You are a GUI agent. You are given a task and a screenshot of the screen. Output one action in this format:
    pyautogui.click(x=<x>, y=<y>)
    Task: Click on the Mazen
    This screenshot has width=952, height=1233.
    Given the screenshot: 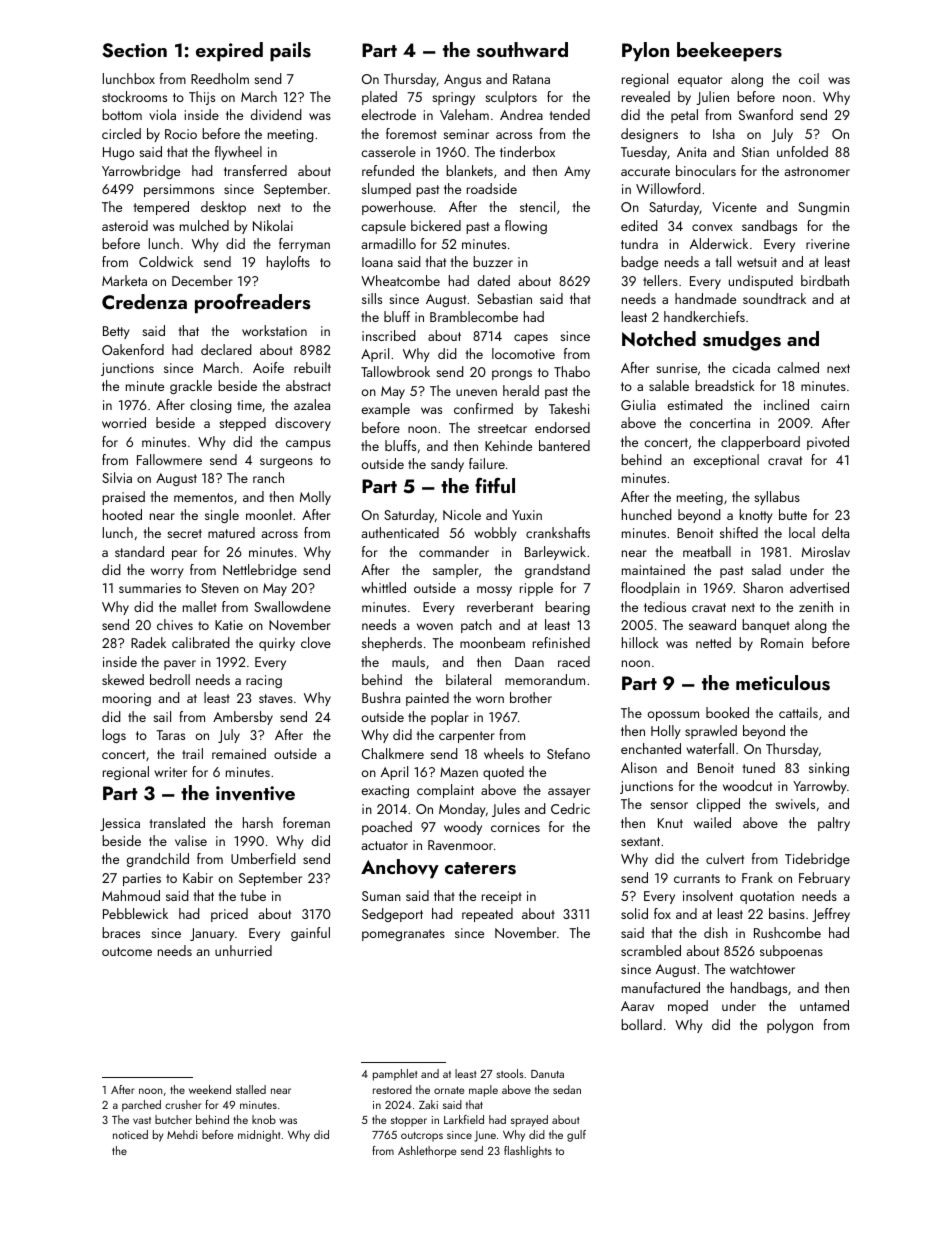 What is the action you would take?
    pyautogui.click(x=459, y=772)
